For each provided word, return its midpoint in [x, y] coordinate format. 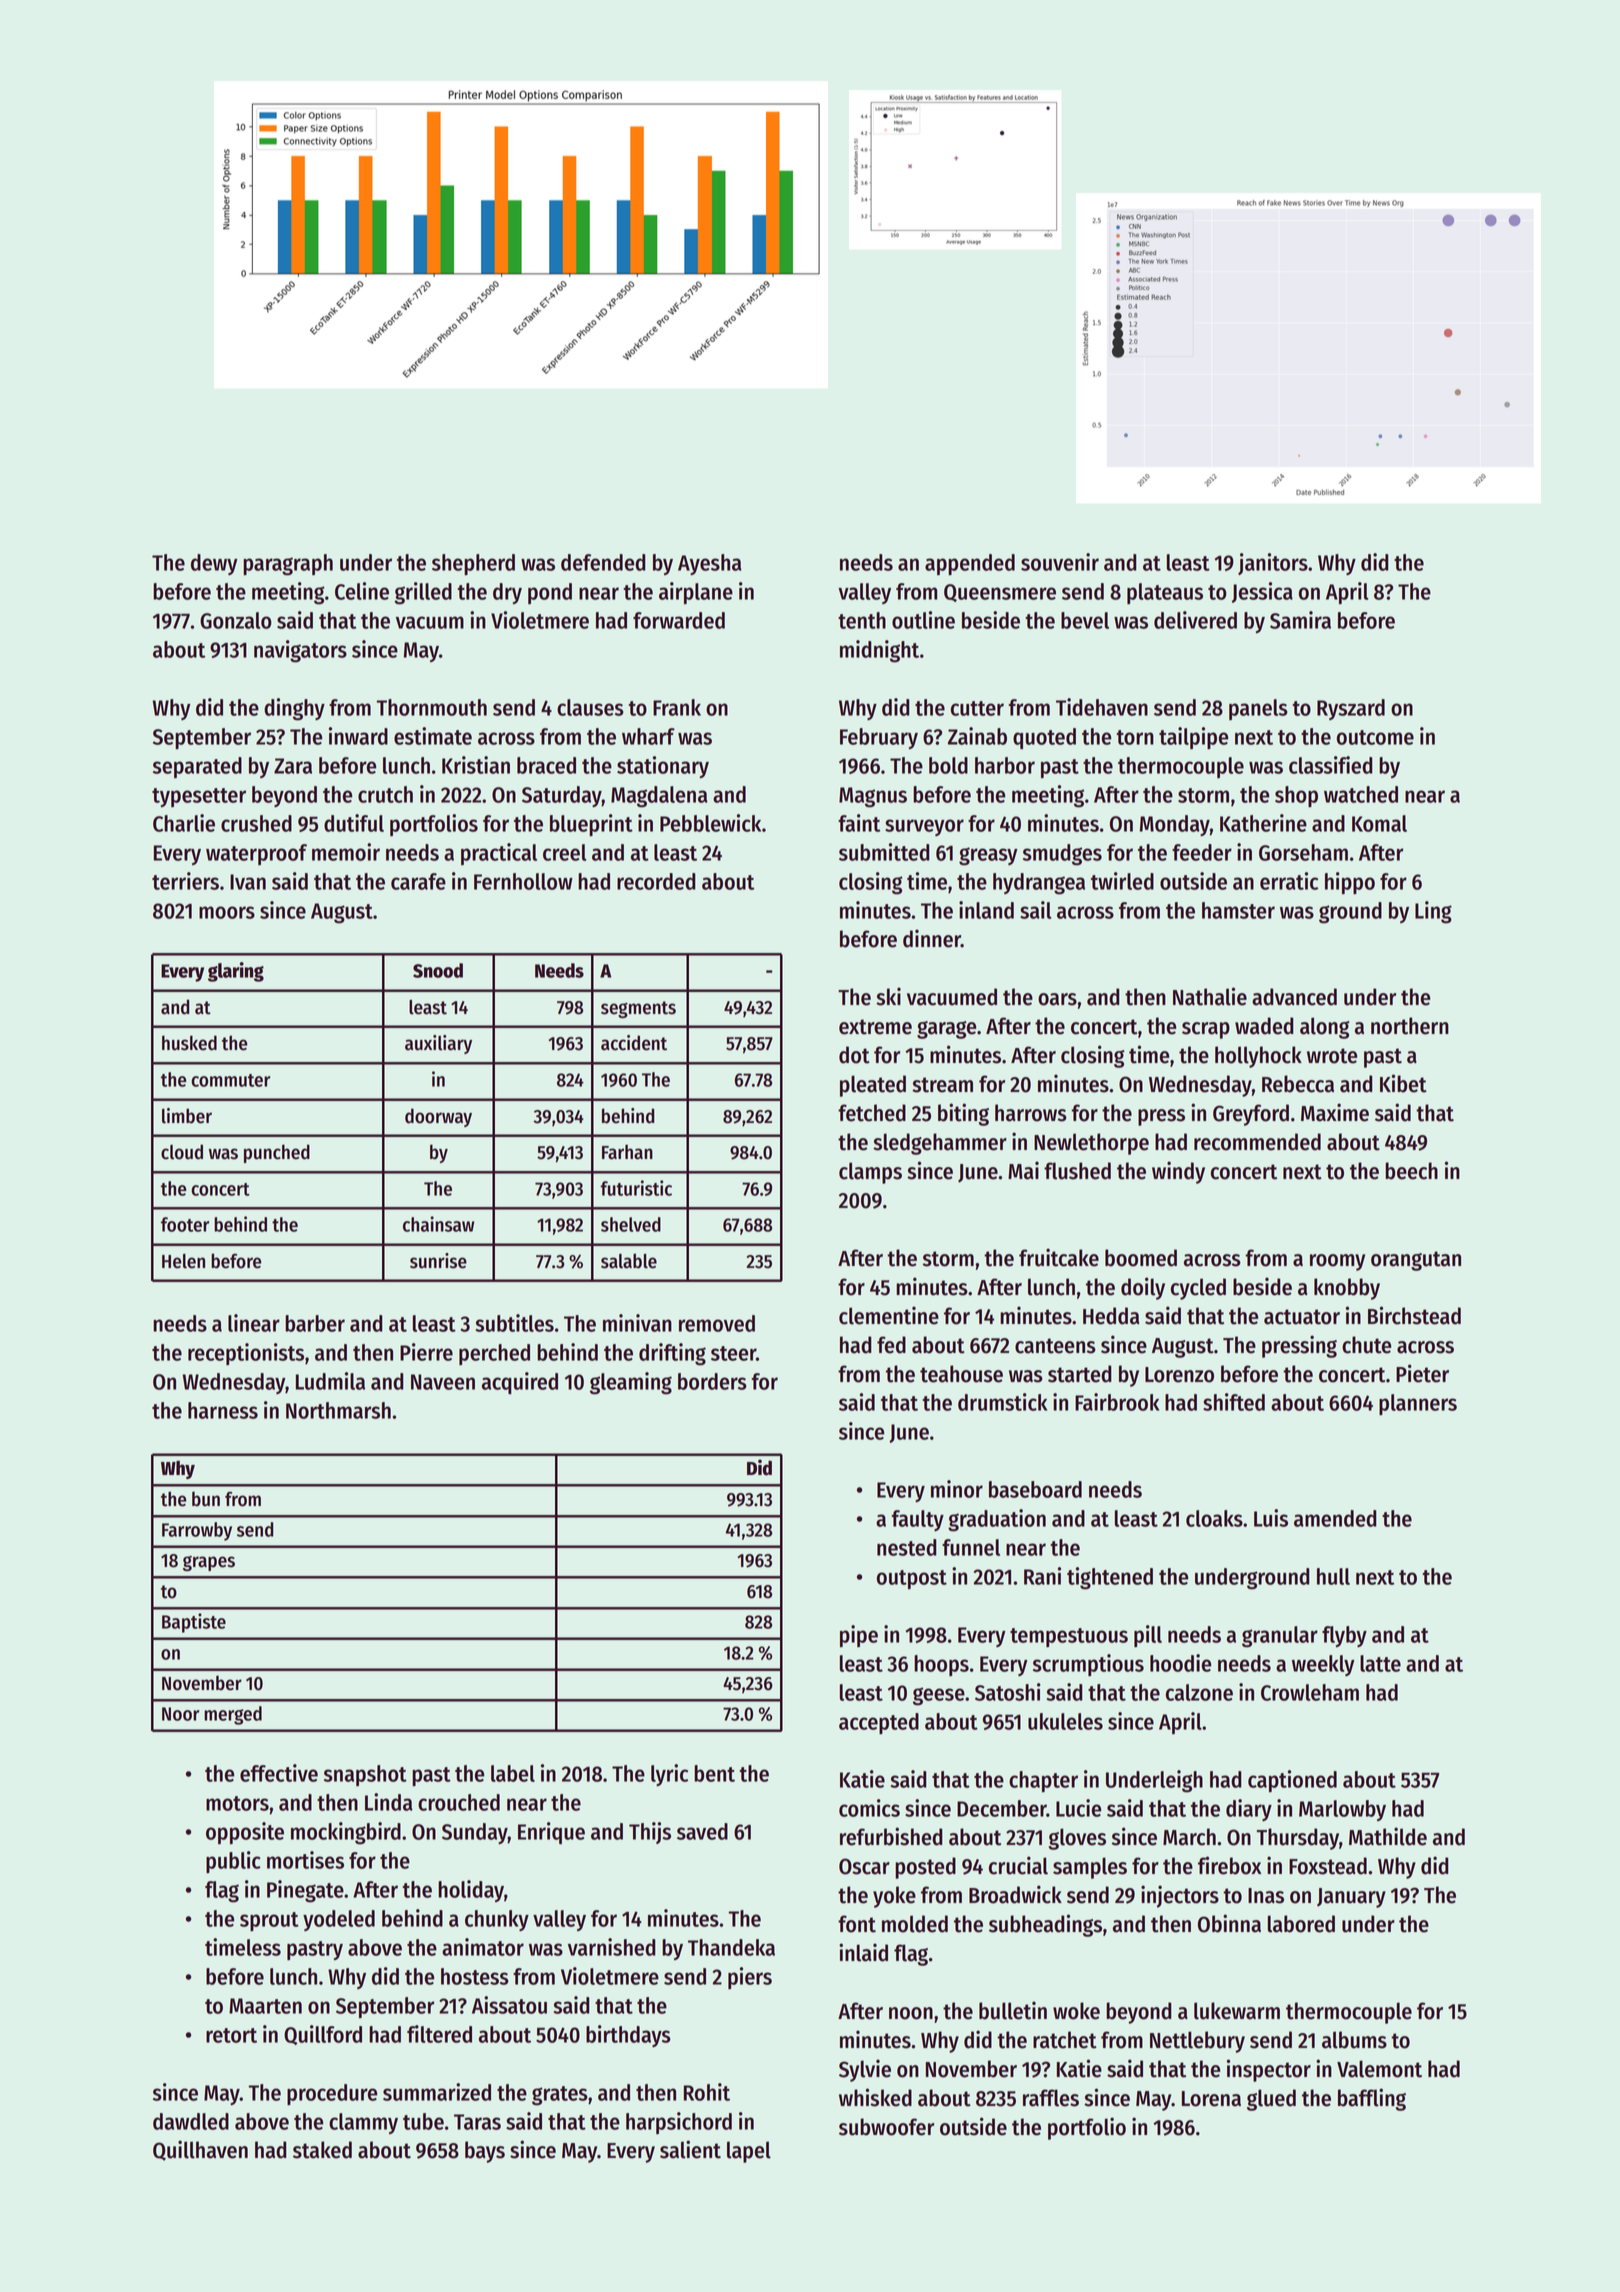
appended [970, 564]
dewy [214, 564]
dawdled [191, 2121]
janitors [1273, 564]
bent [714, 1773]
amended [1335, 1518]
